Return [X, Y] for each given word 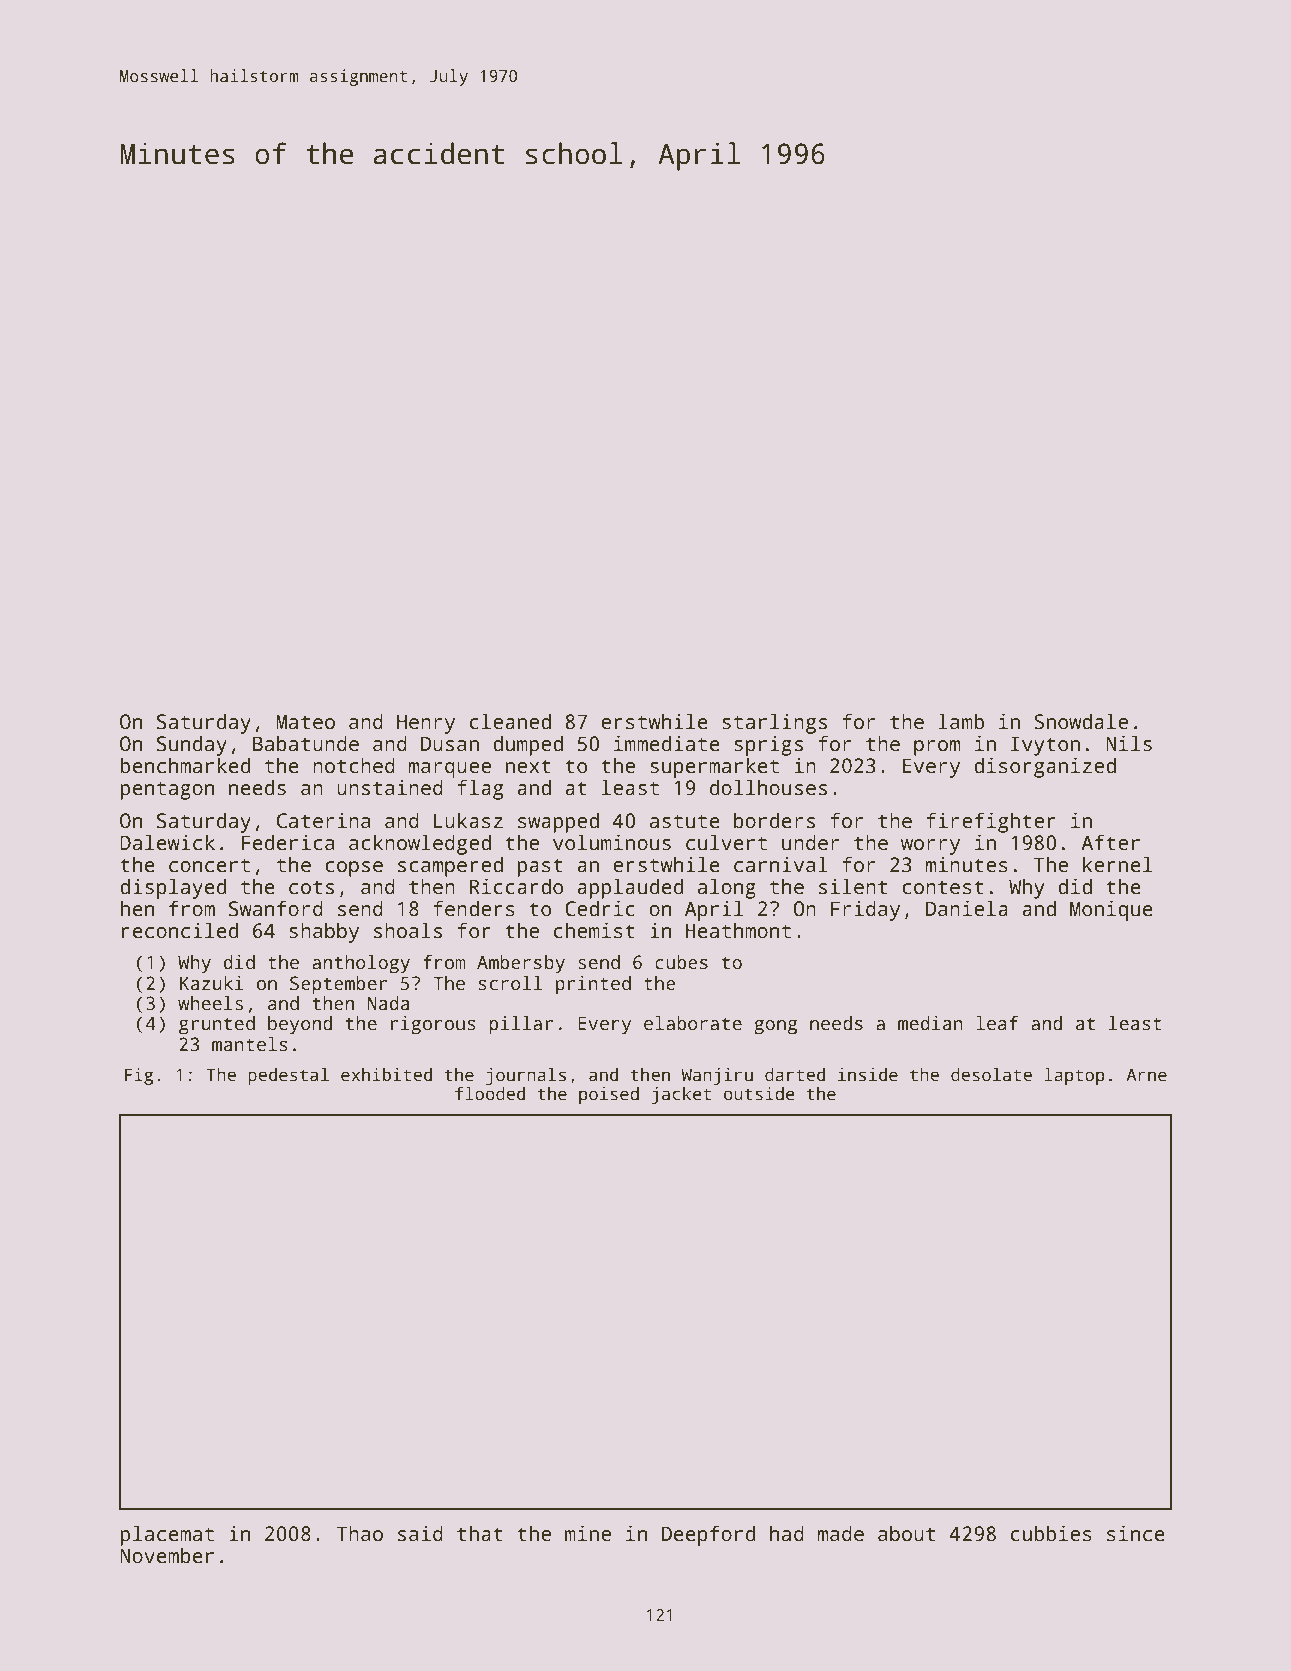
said [420, 1533]
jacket [681, 1095]
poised [609, 1095]
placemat [167, 1535]
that [480, 1533]
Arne [1146, 1075]
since [1136, 1533]
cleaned [510, 721]
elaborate [693, 1023]
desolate [991, 1075]
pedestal [288, 1076]
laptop [1074, 1076]
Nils [1129, 743]
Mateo [305, 722]
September [338, 985]
